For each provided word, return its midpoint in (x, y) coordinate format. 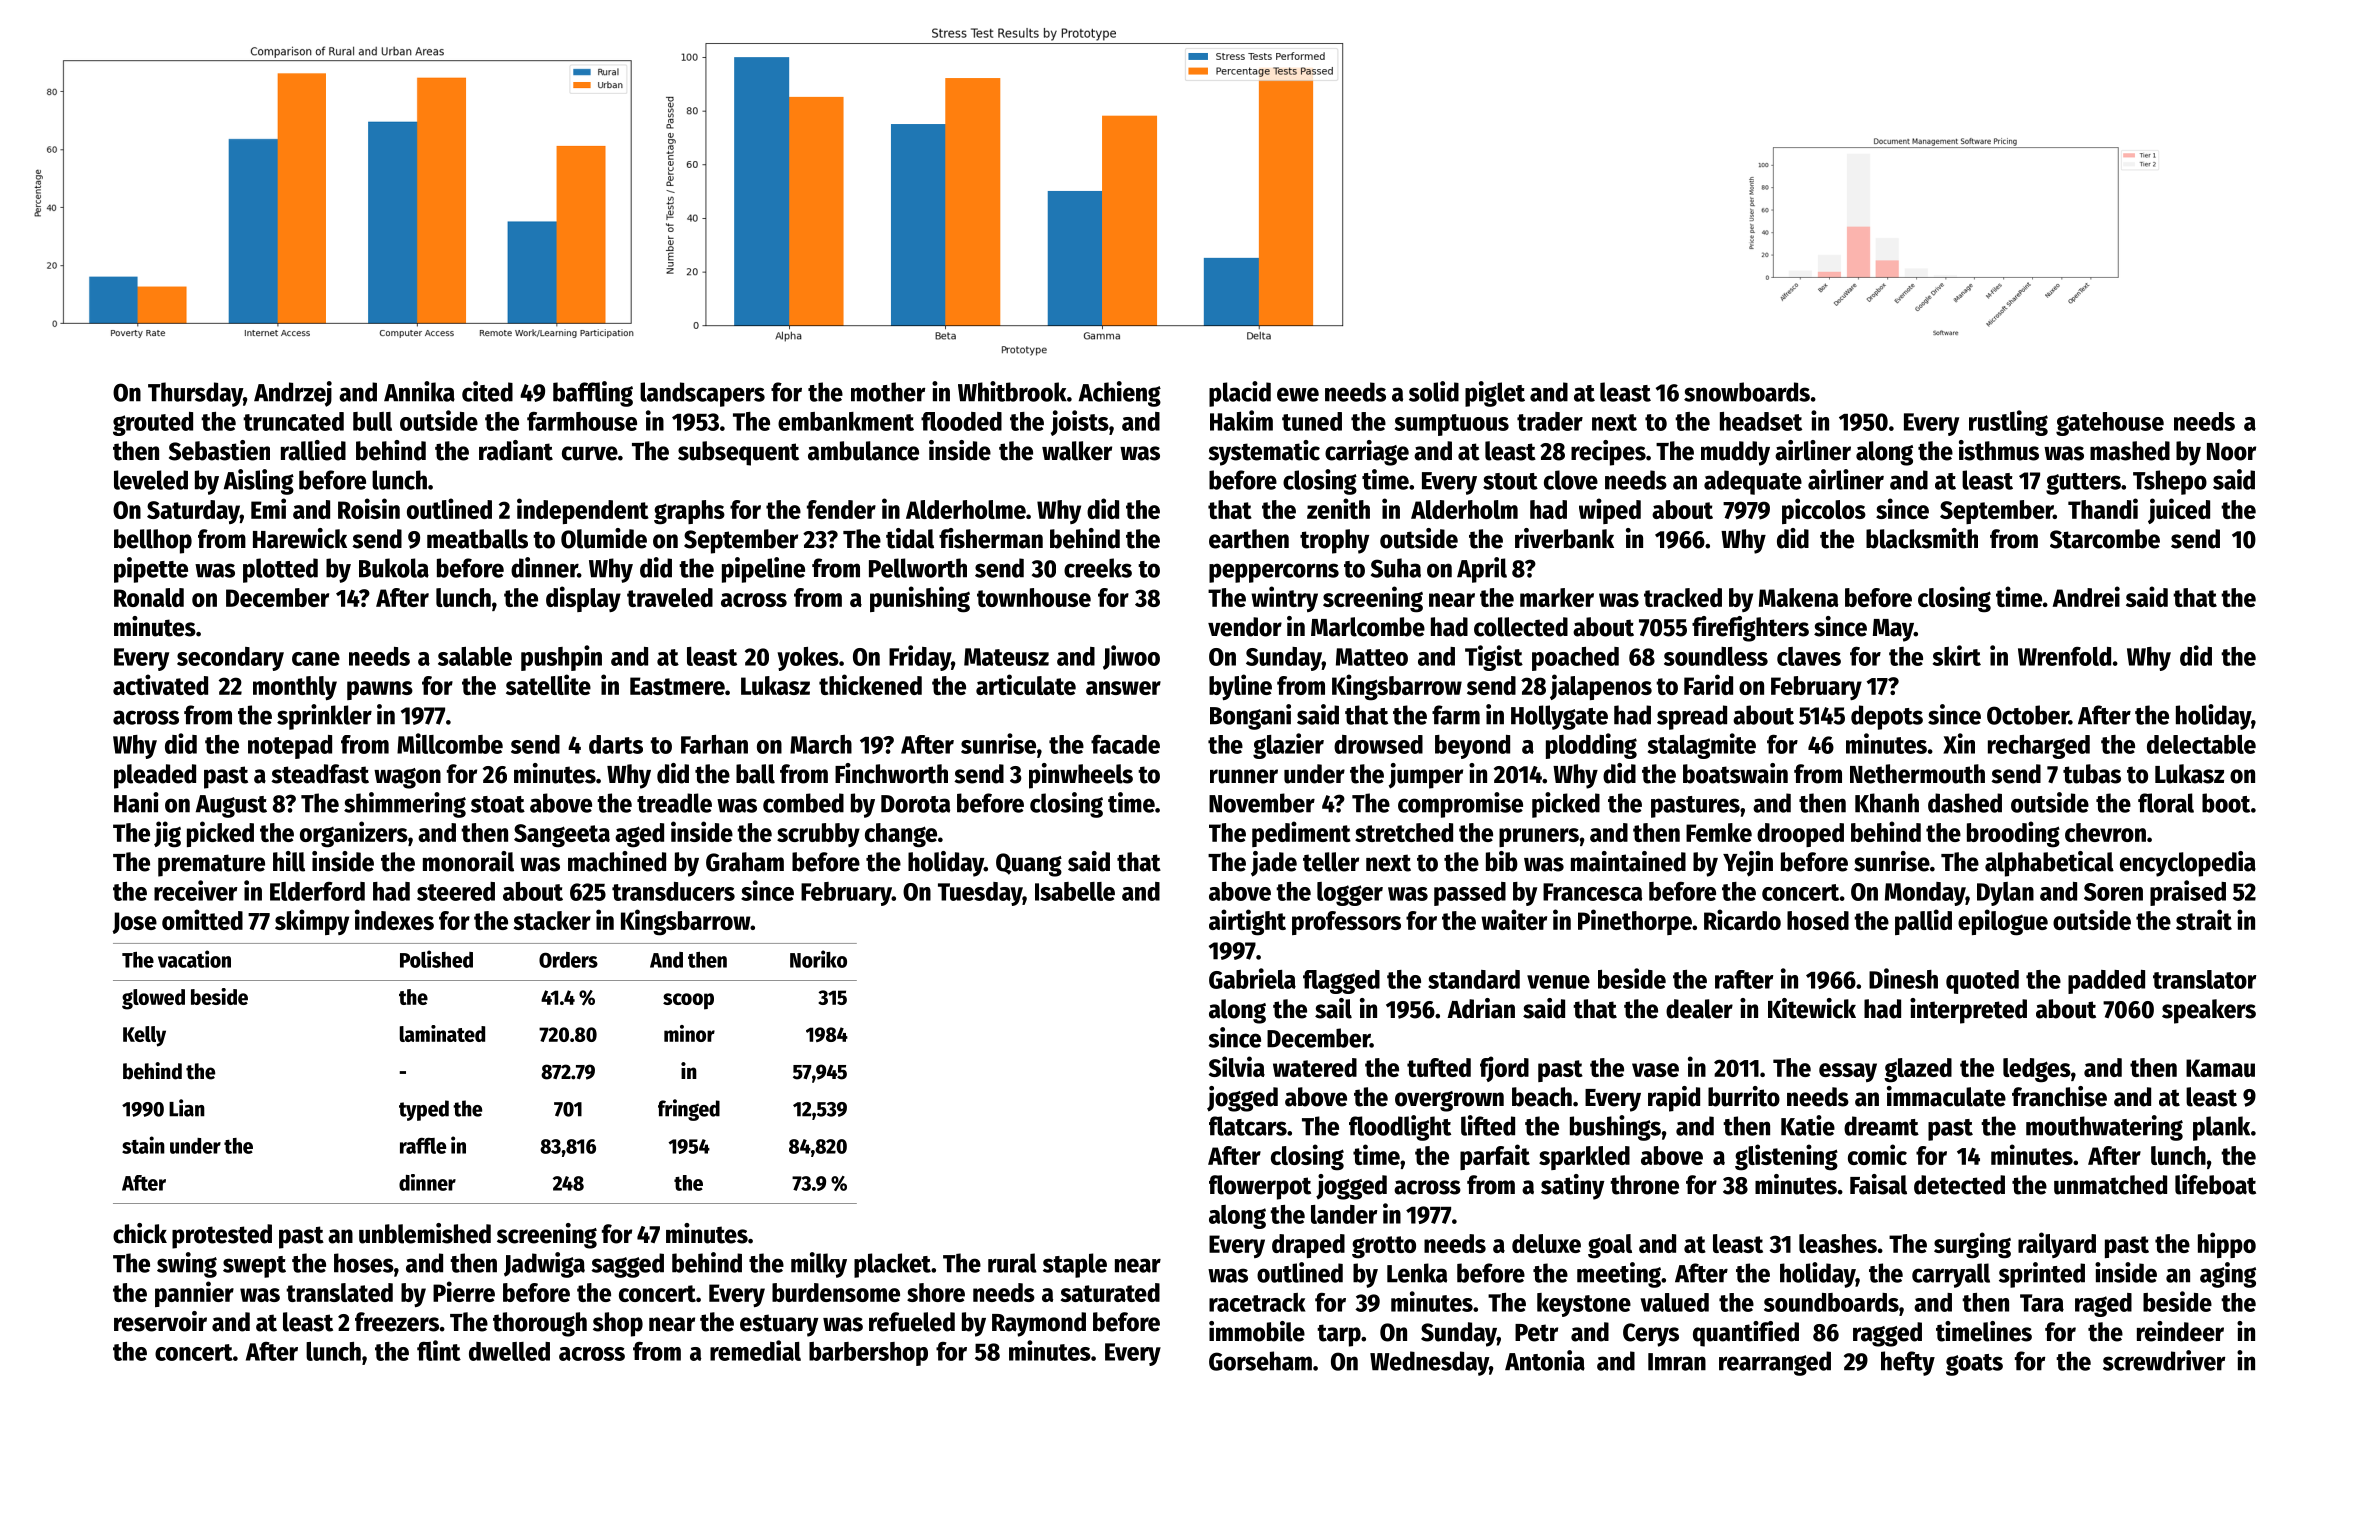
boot (2226, 803)
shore (936, 1292)
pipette (151, 570)
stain (143, 1145)
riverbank (1564, 538)
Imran (1677, 1362)
